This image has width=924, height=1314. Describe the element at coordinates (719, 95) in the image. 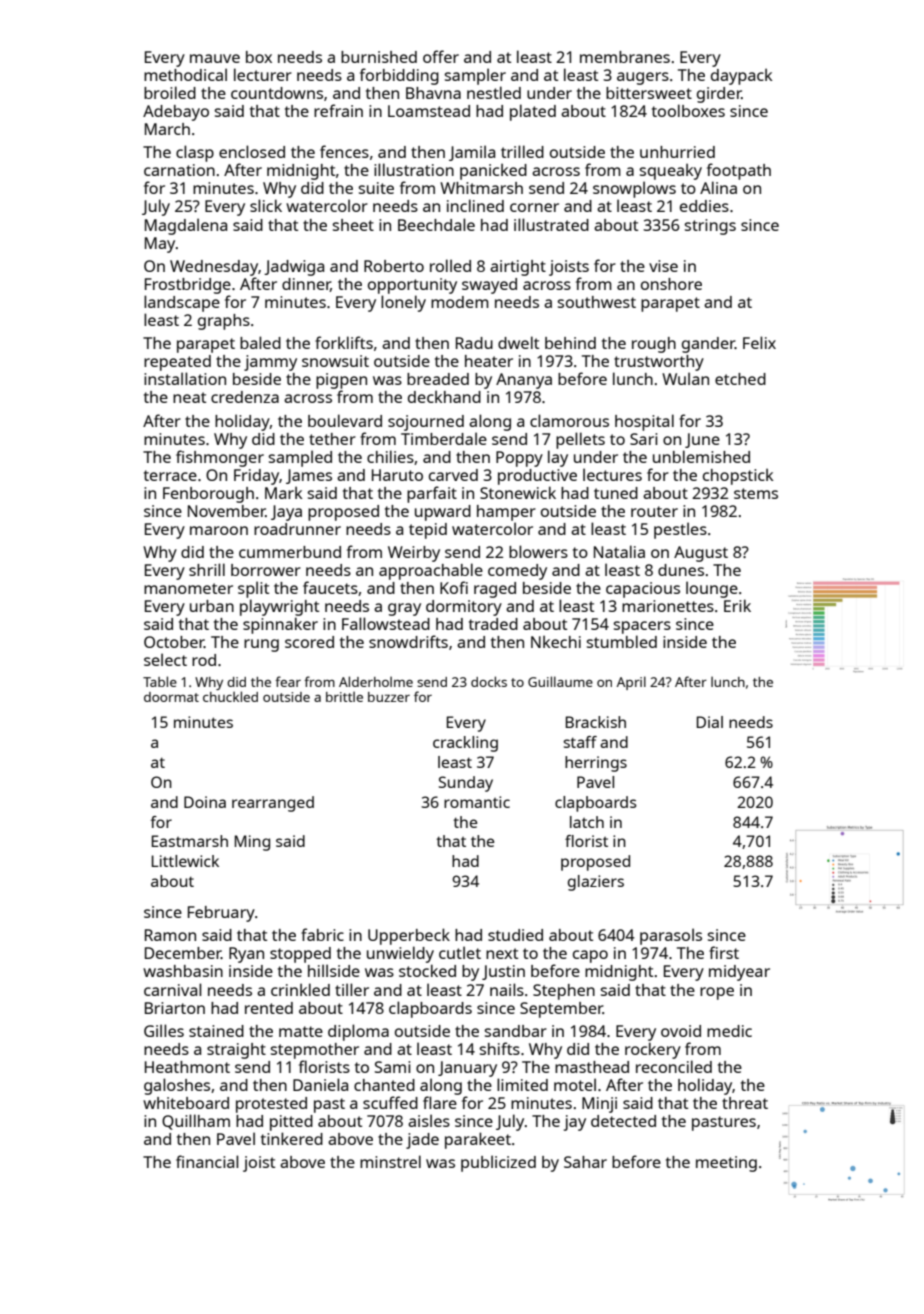

I see `girder` at that location.
